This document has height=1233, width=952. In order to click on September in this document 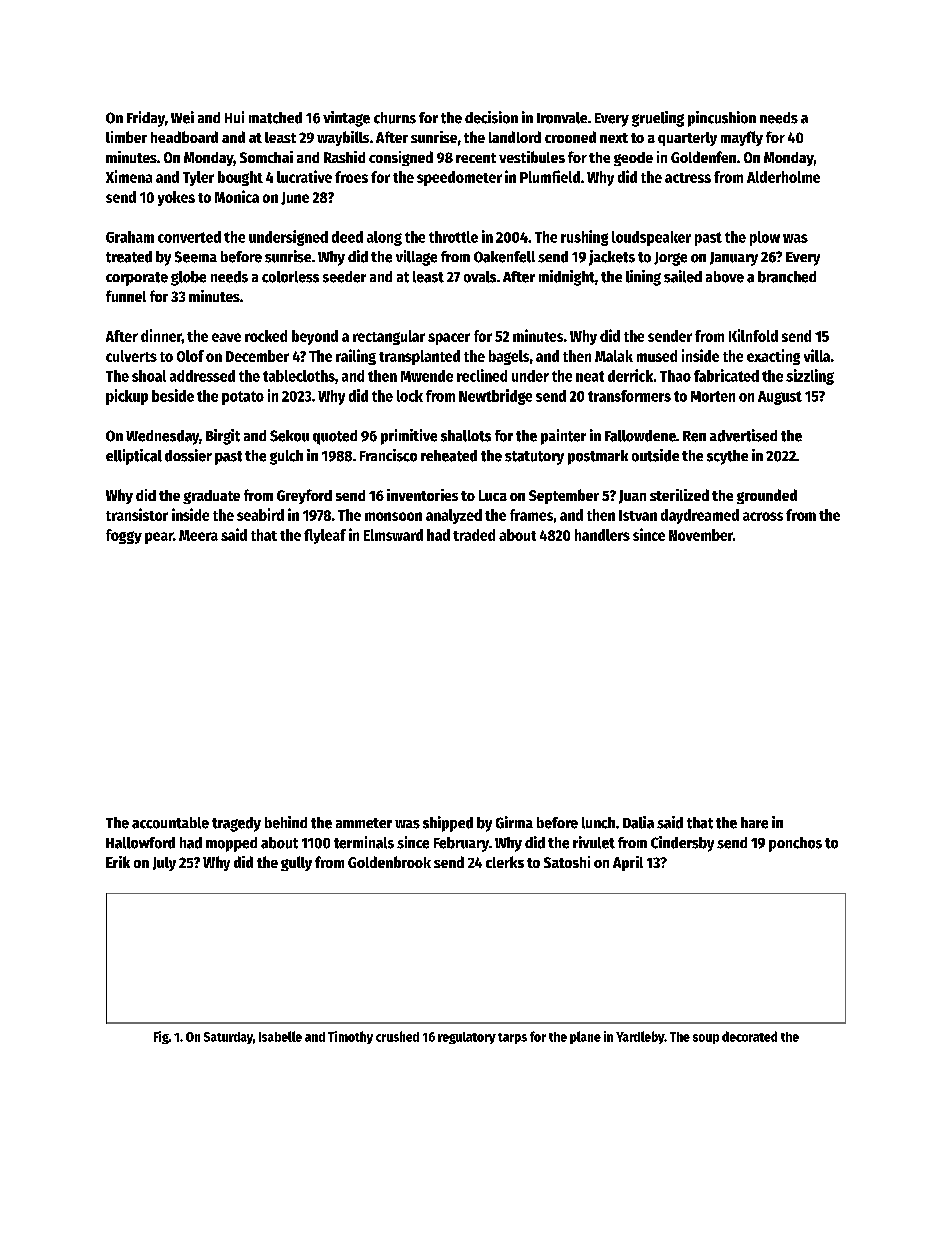, I will do `click(564, 496)`.
